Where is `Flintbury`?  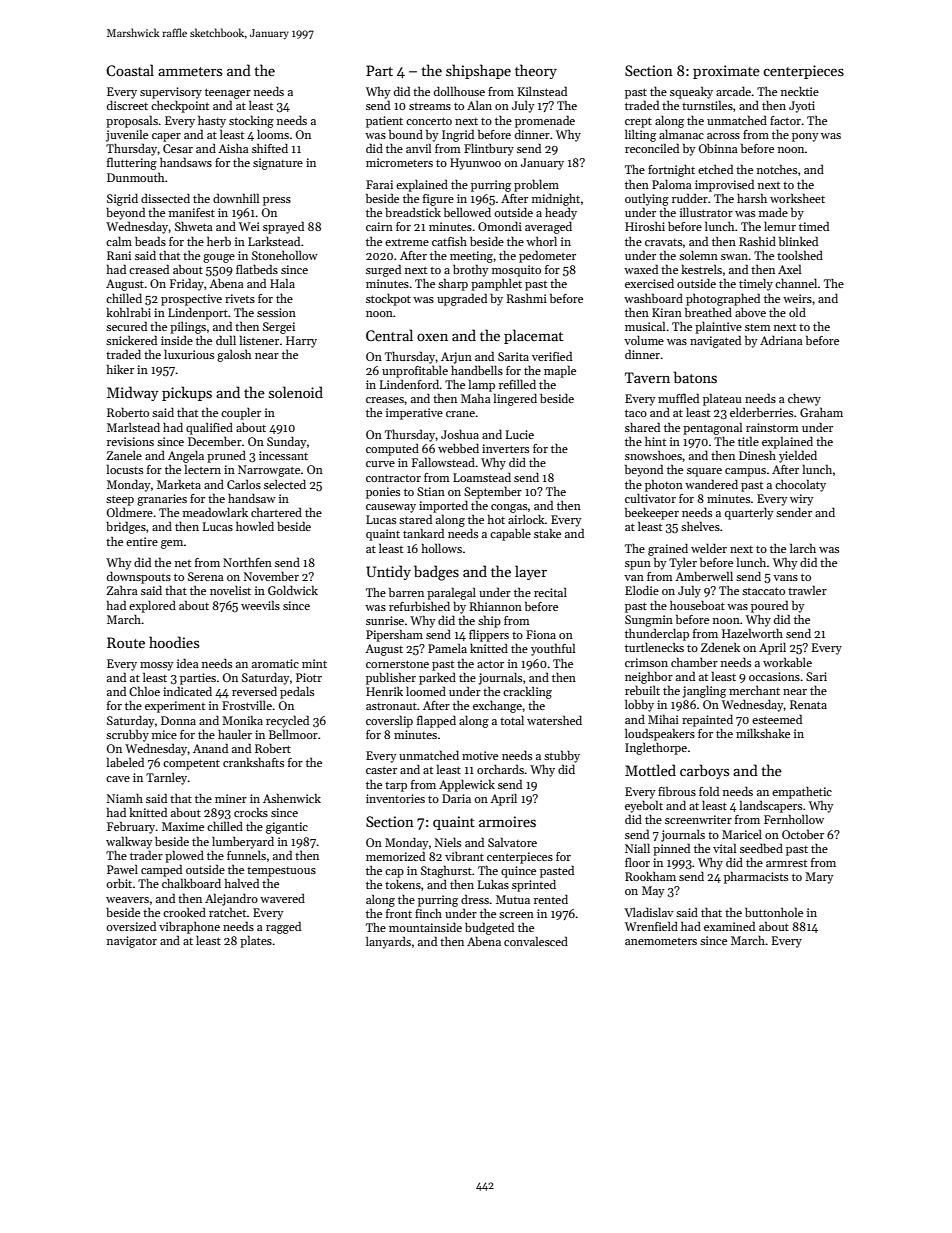 Flintbury is located at coordinates (489, 150).
